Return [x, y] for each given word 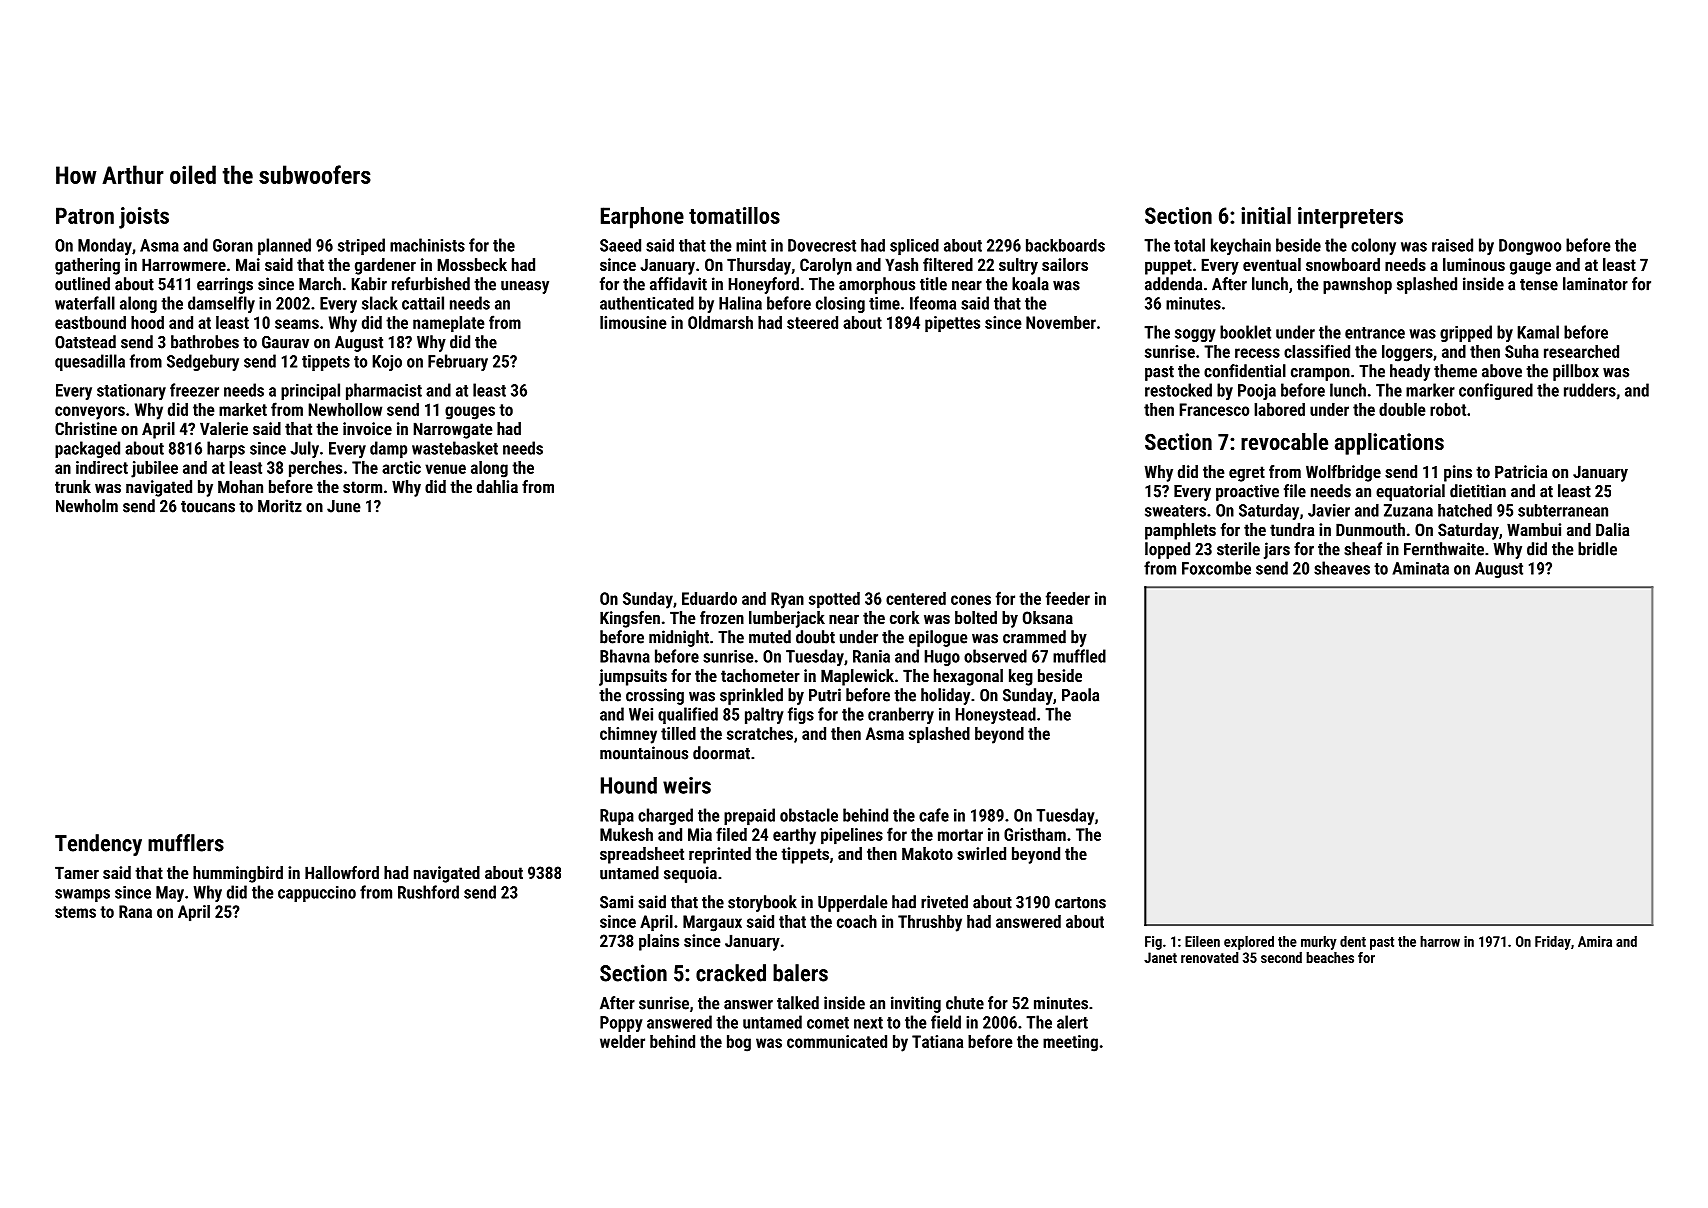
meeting [1070, 1043]
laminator [1595, 284]
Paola [1080, 695]
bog [739, 1043]
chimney [628, 735]
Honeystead [995, 715]
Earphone [642, 218]
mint [751, 245]
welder [622, 1041]
